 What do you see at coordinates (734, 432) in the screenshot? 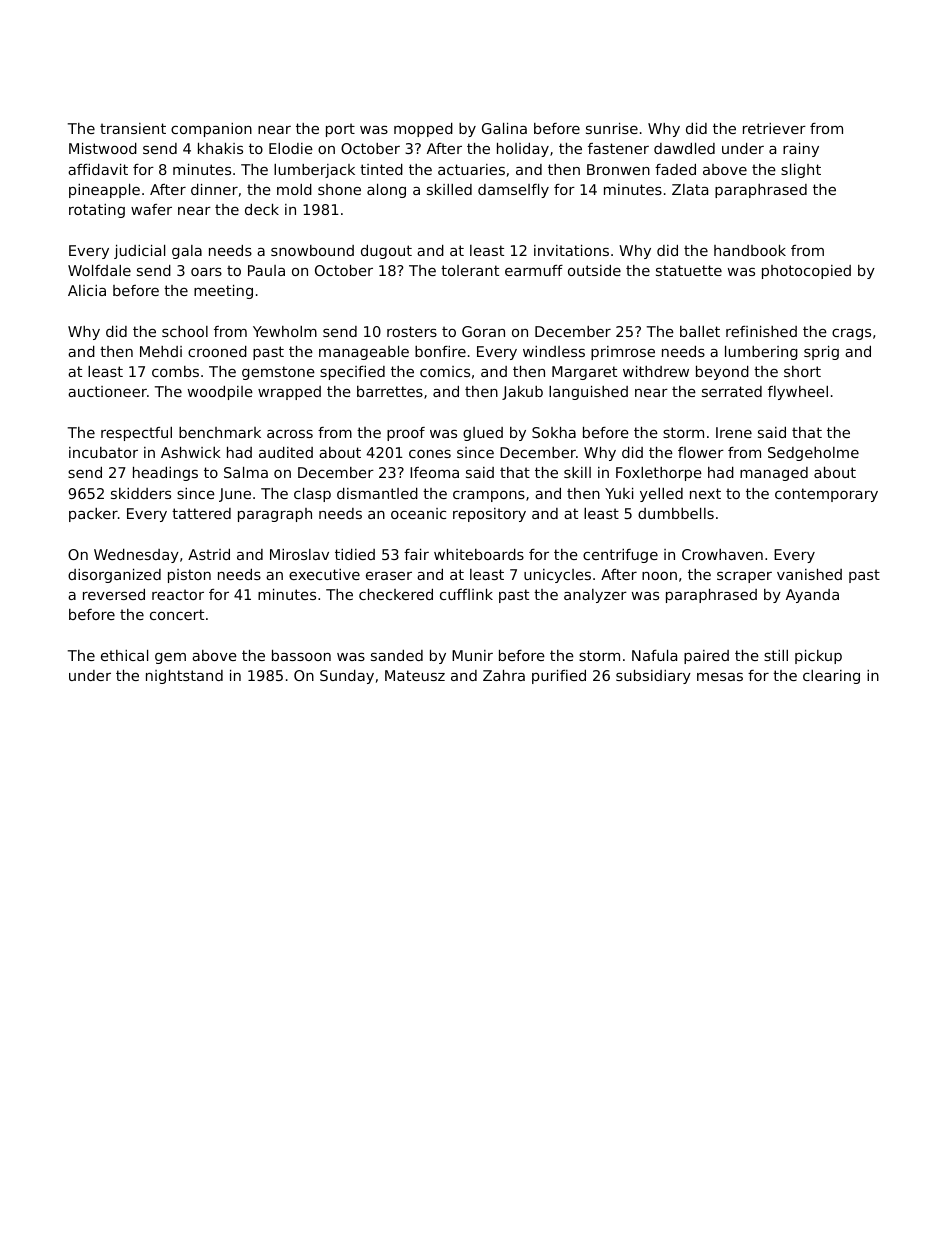
I see `Irene` at bounding box center [734, 432].
